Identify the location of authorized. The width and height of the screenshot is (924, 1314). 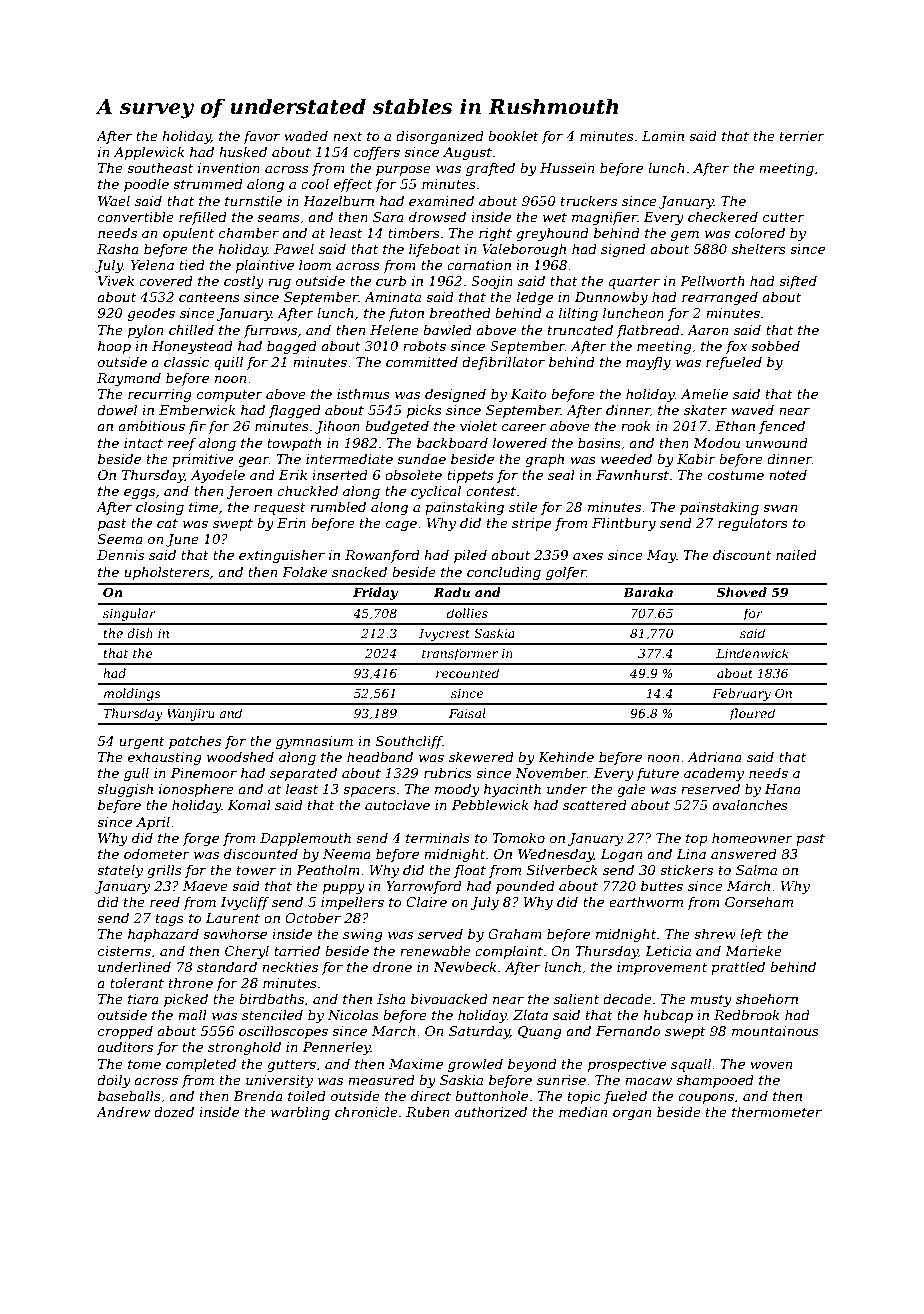
(491, 1112).
